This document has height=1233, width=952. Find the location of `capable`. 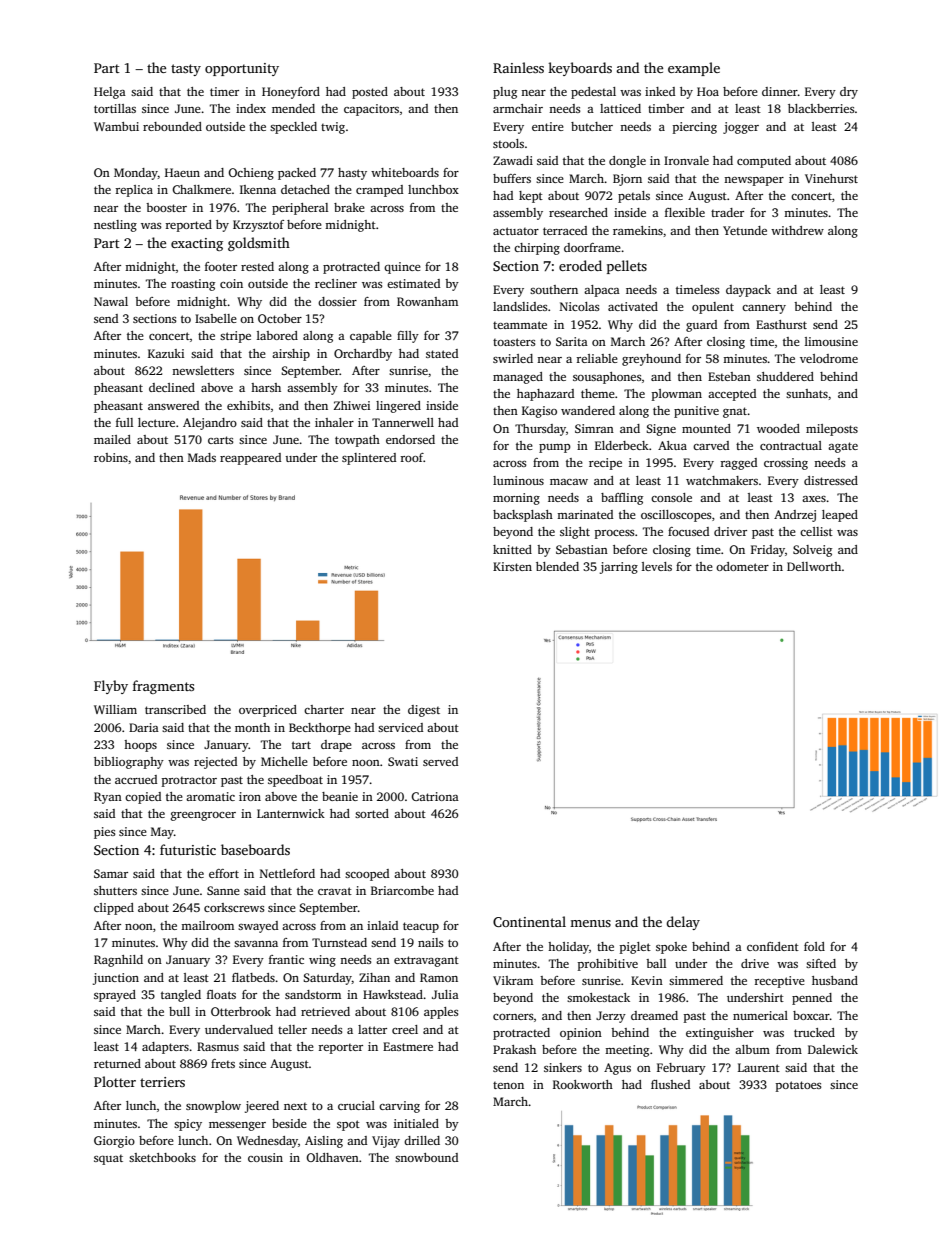

capable is located at coordinates (371, 337).
